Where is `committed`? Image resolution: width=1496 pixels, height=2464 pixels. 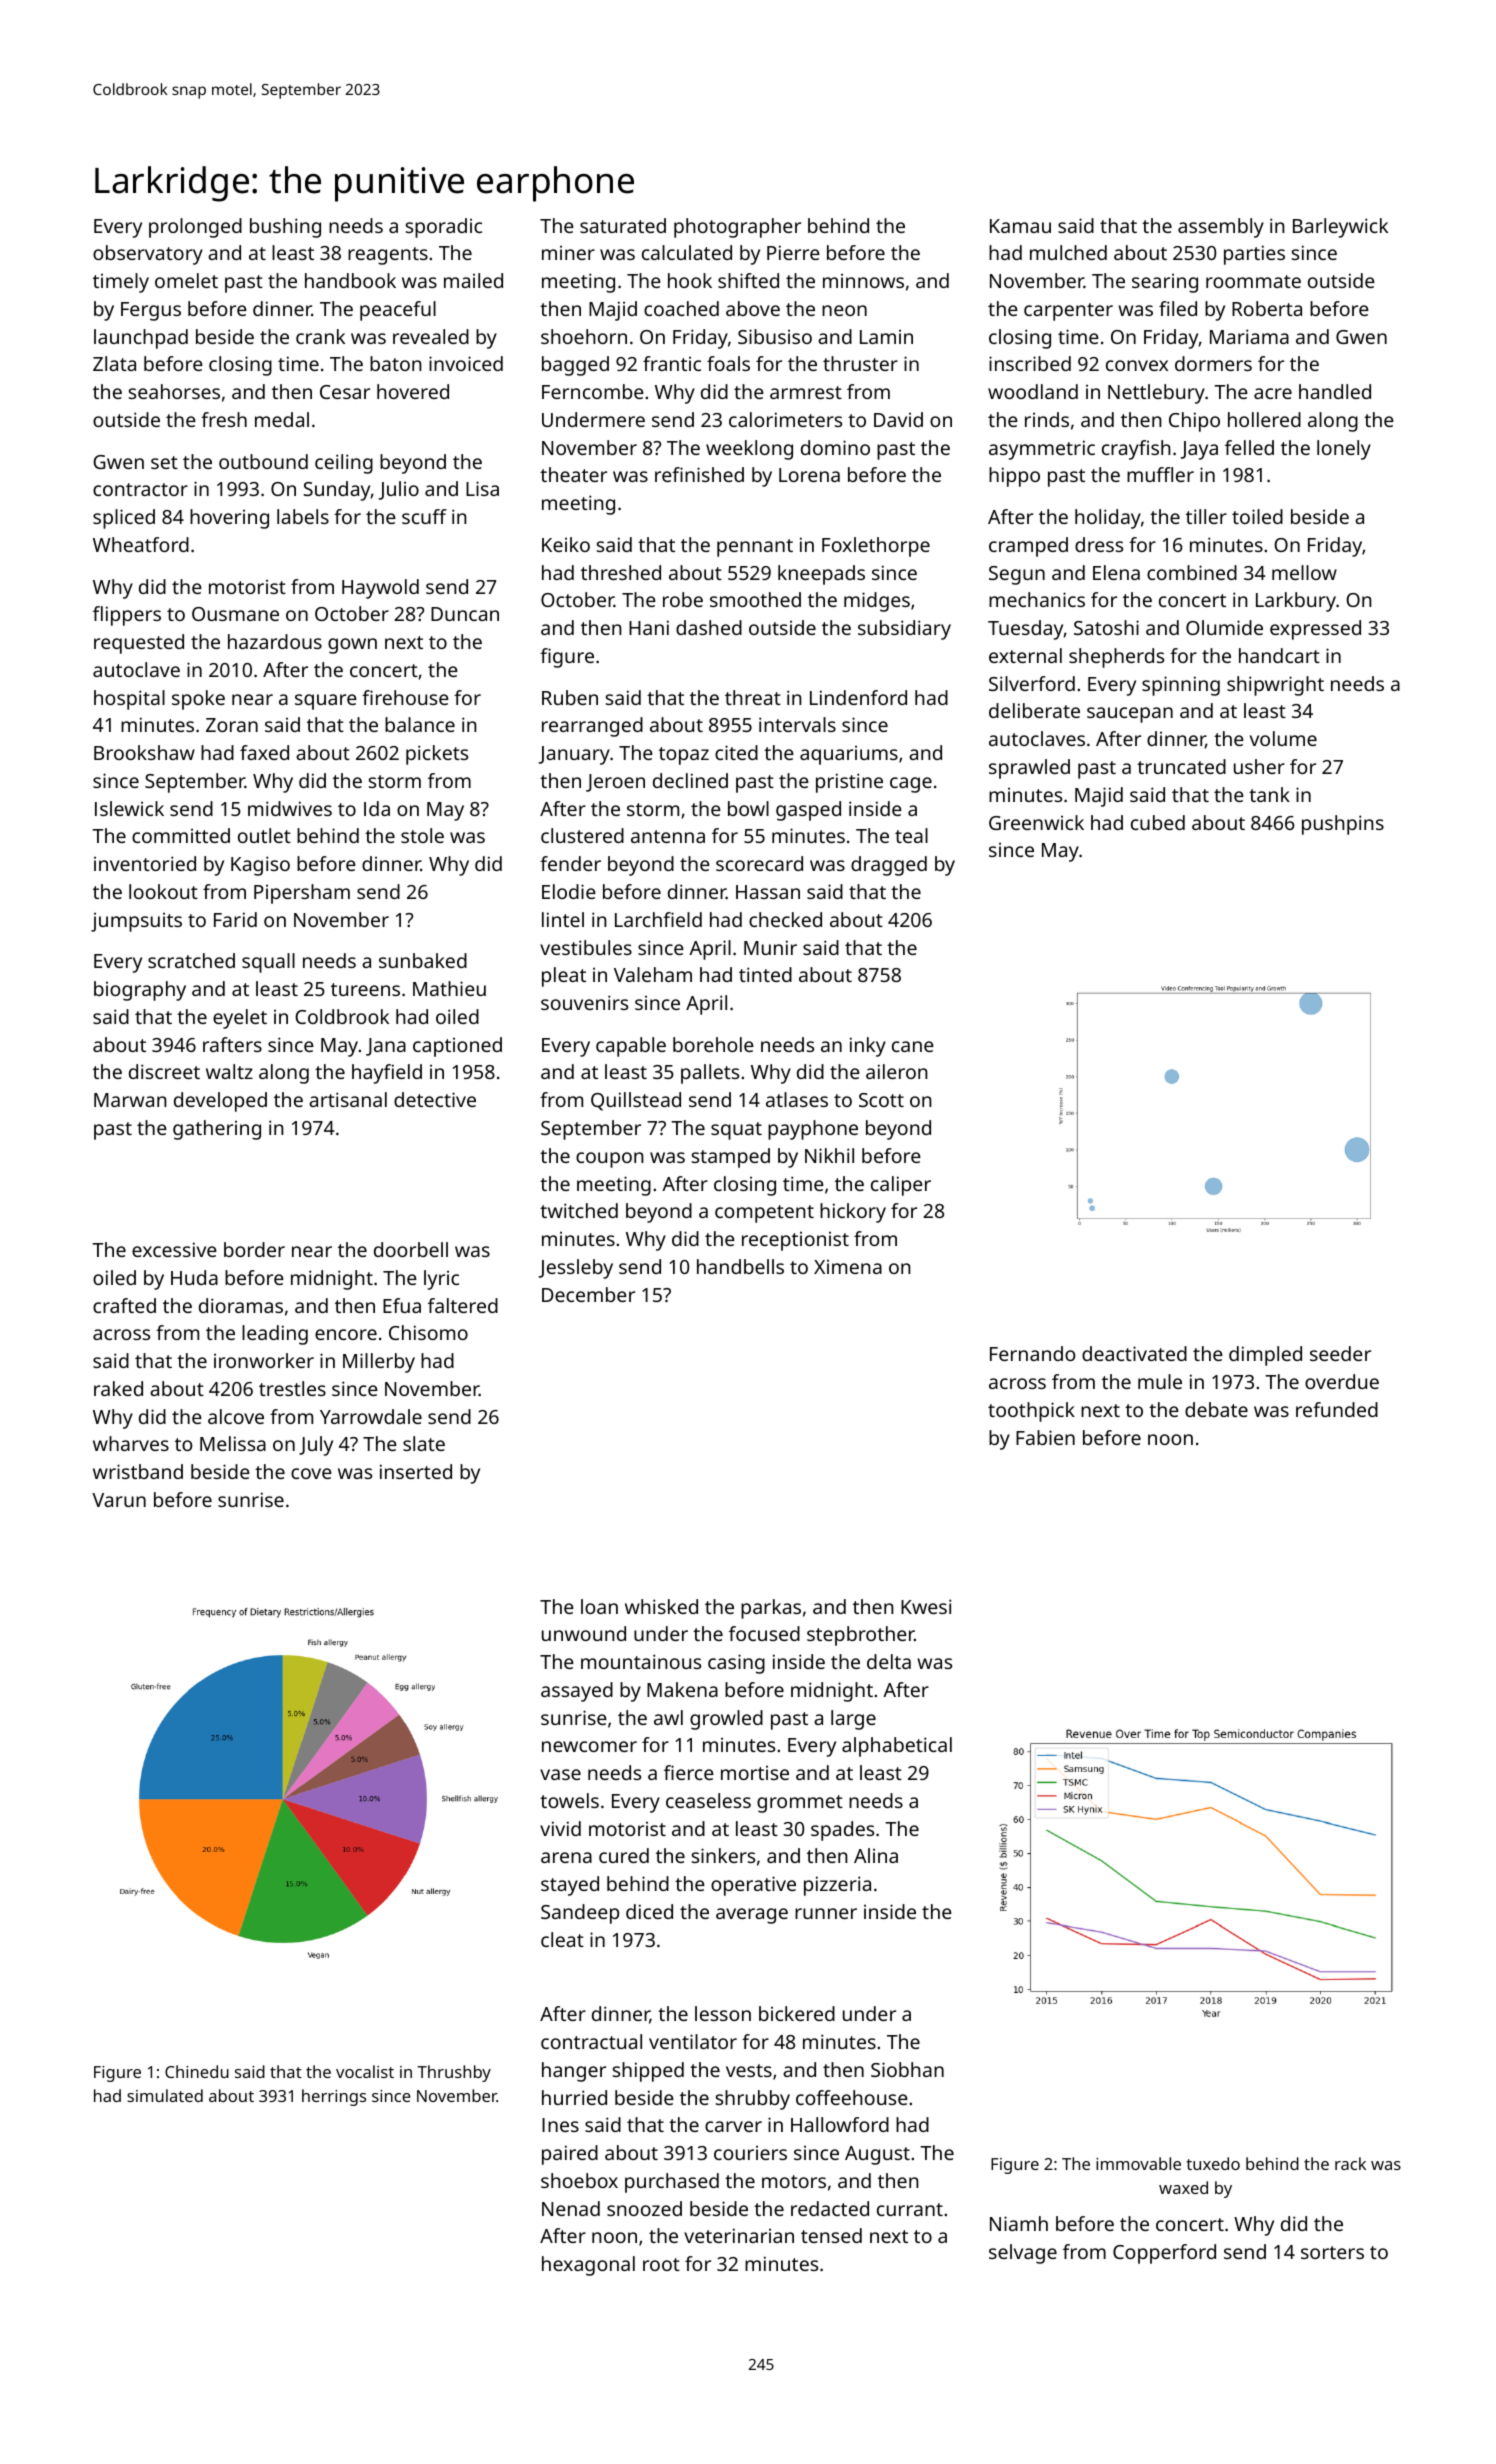 committed is located at coordinates (181, 835).
